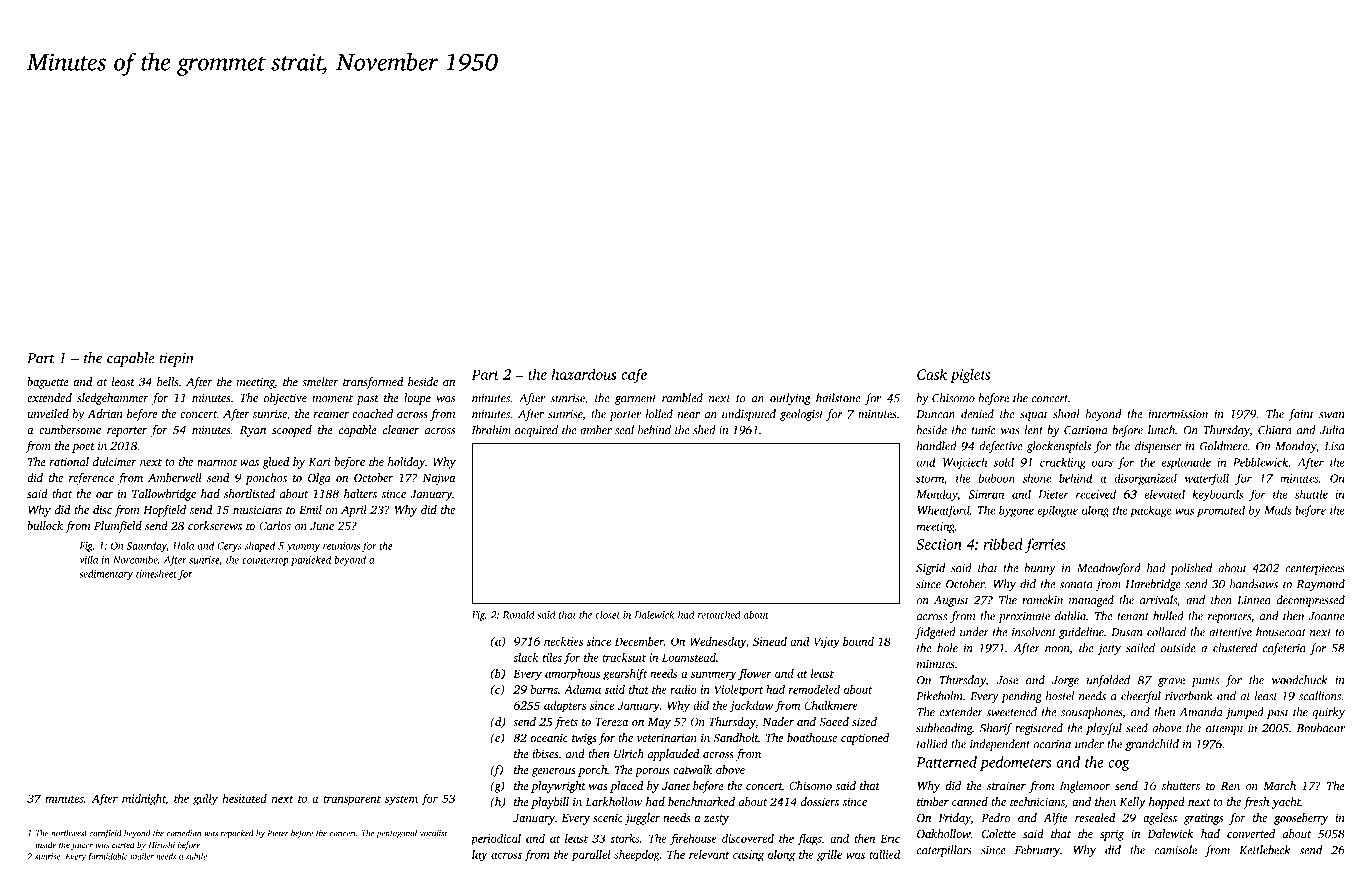 The width and height of the screenshot is (1372, 887). I want to click on Cask, so click(932, 374).
